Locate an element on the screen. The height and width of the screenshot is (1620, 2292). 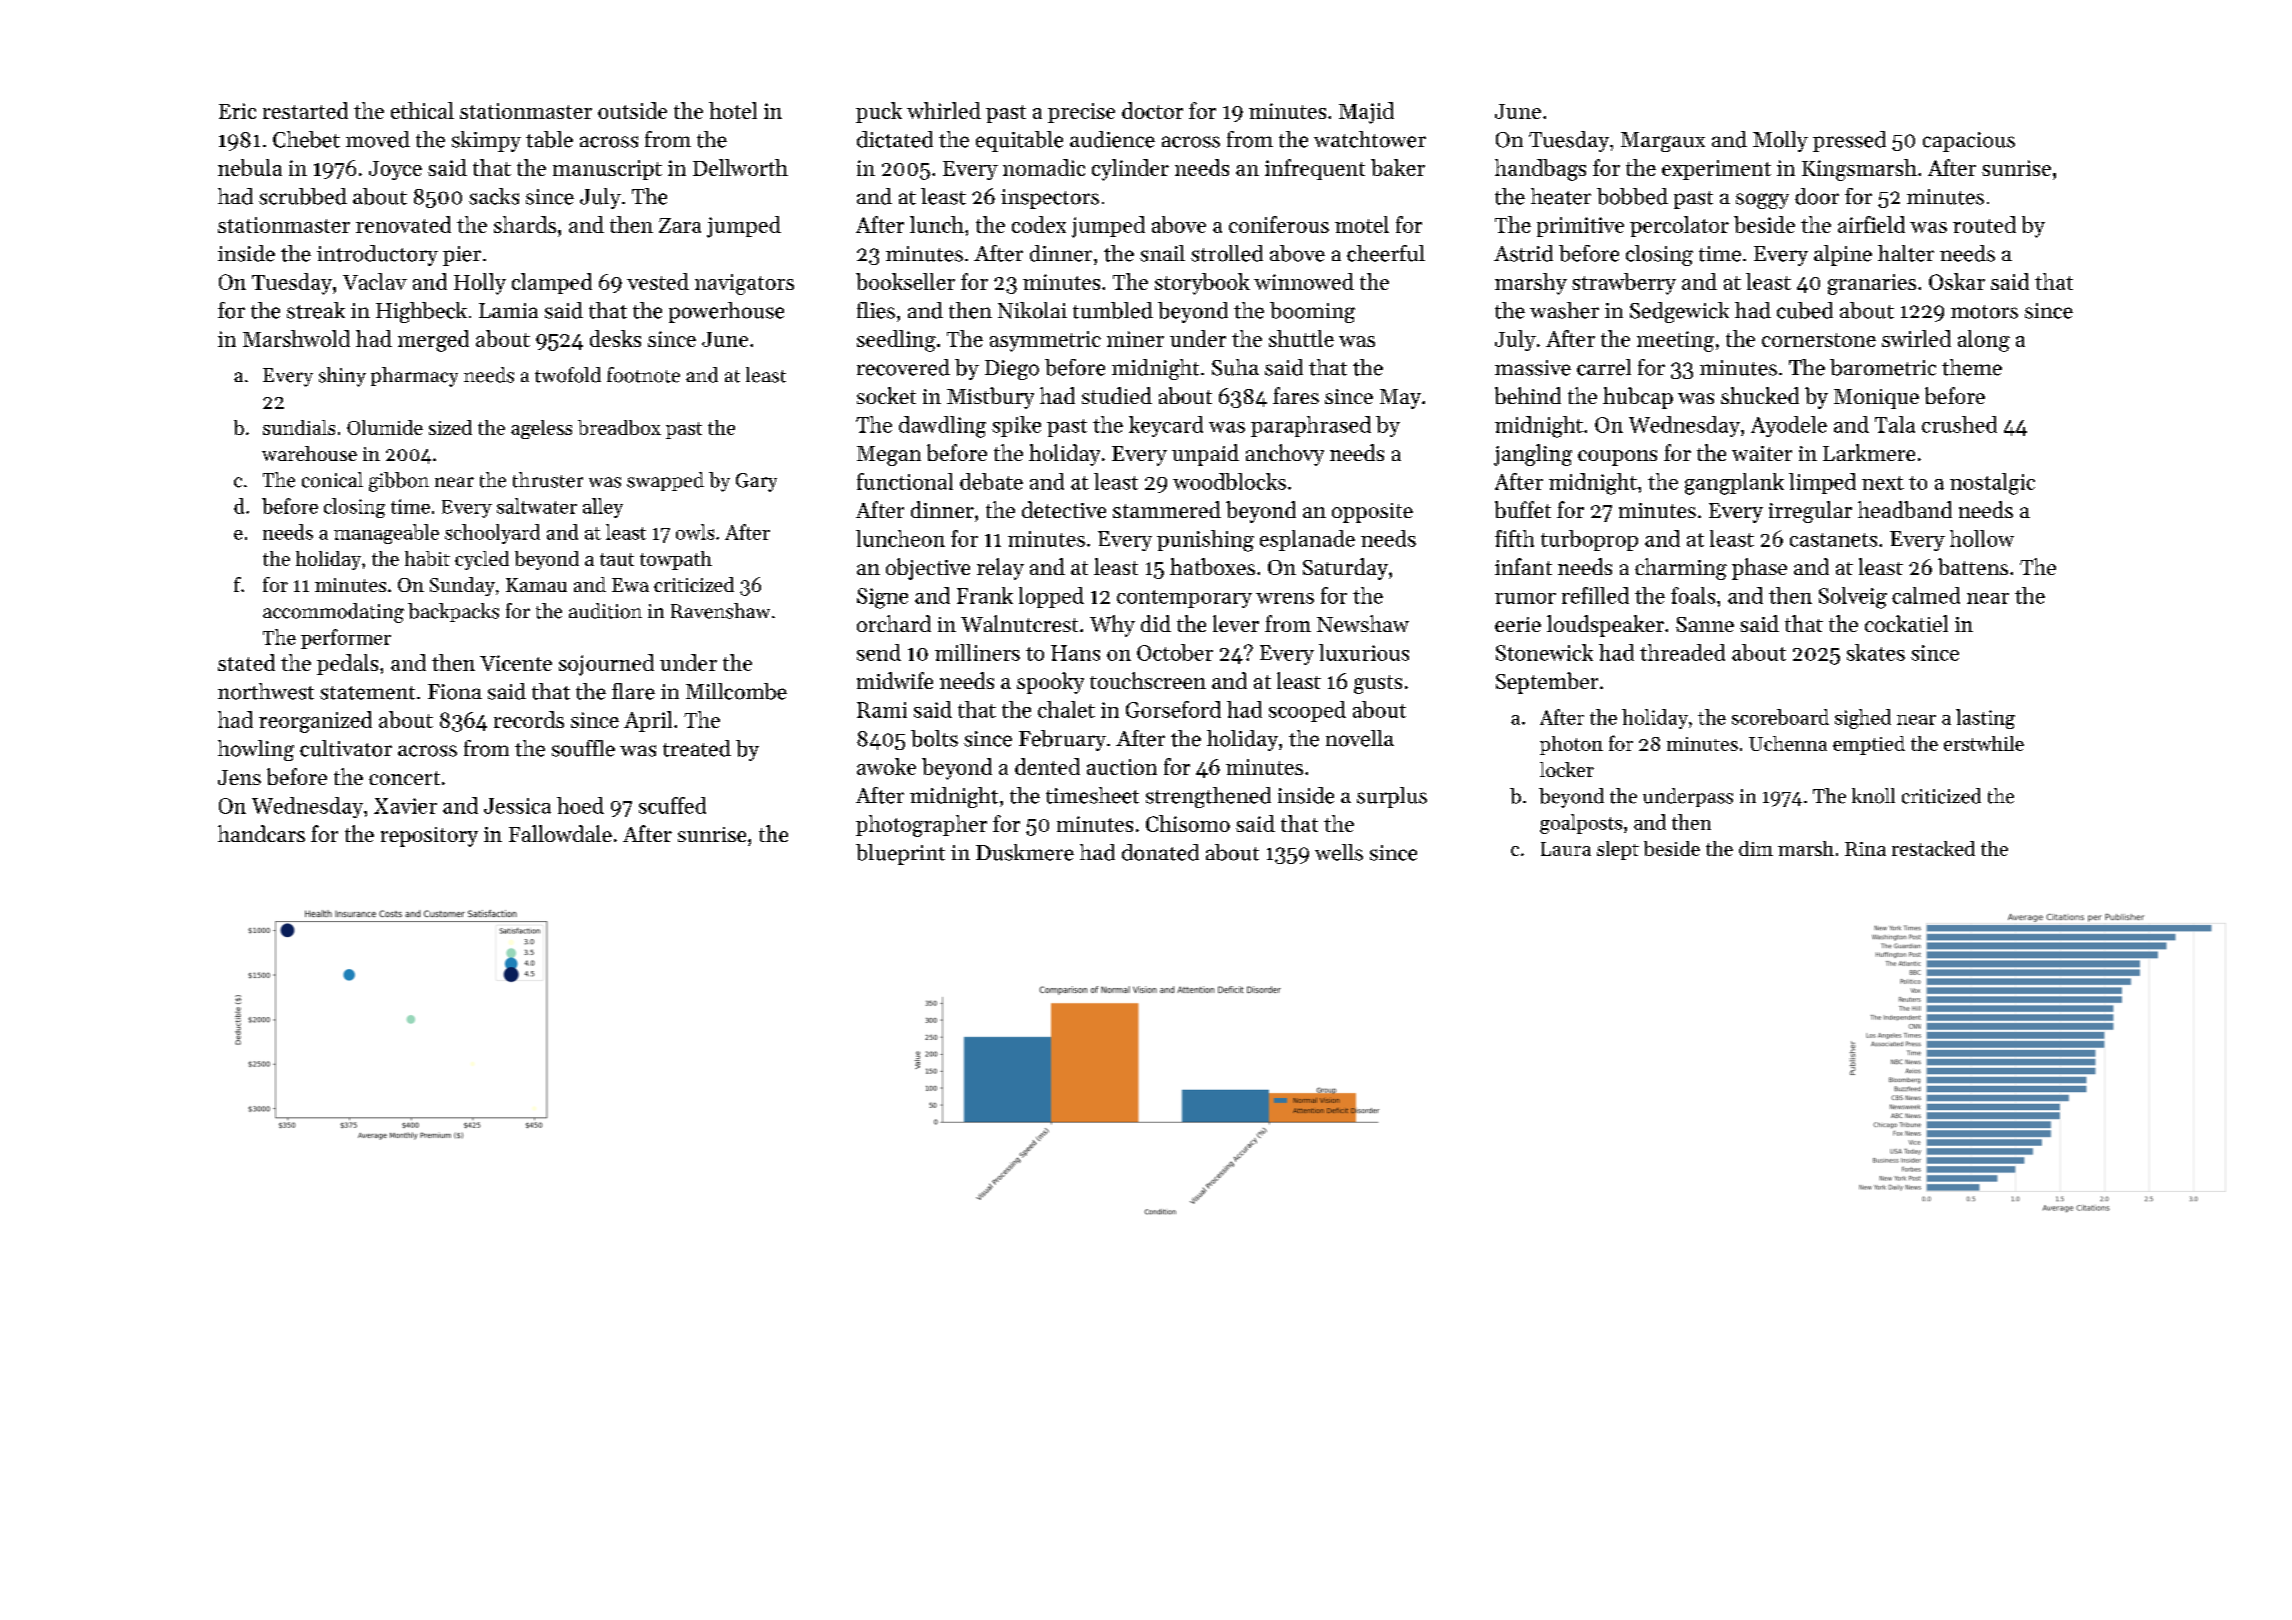
sacks is located at coordinates (494, 196).
